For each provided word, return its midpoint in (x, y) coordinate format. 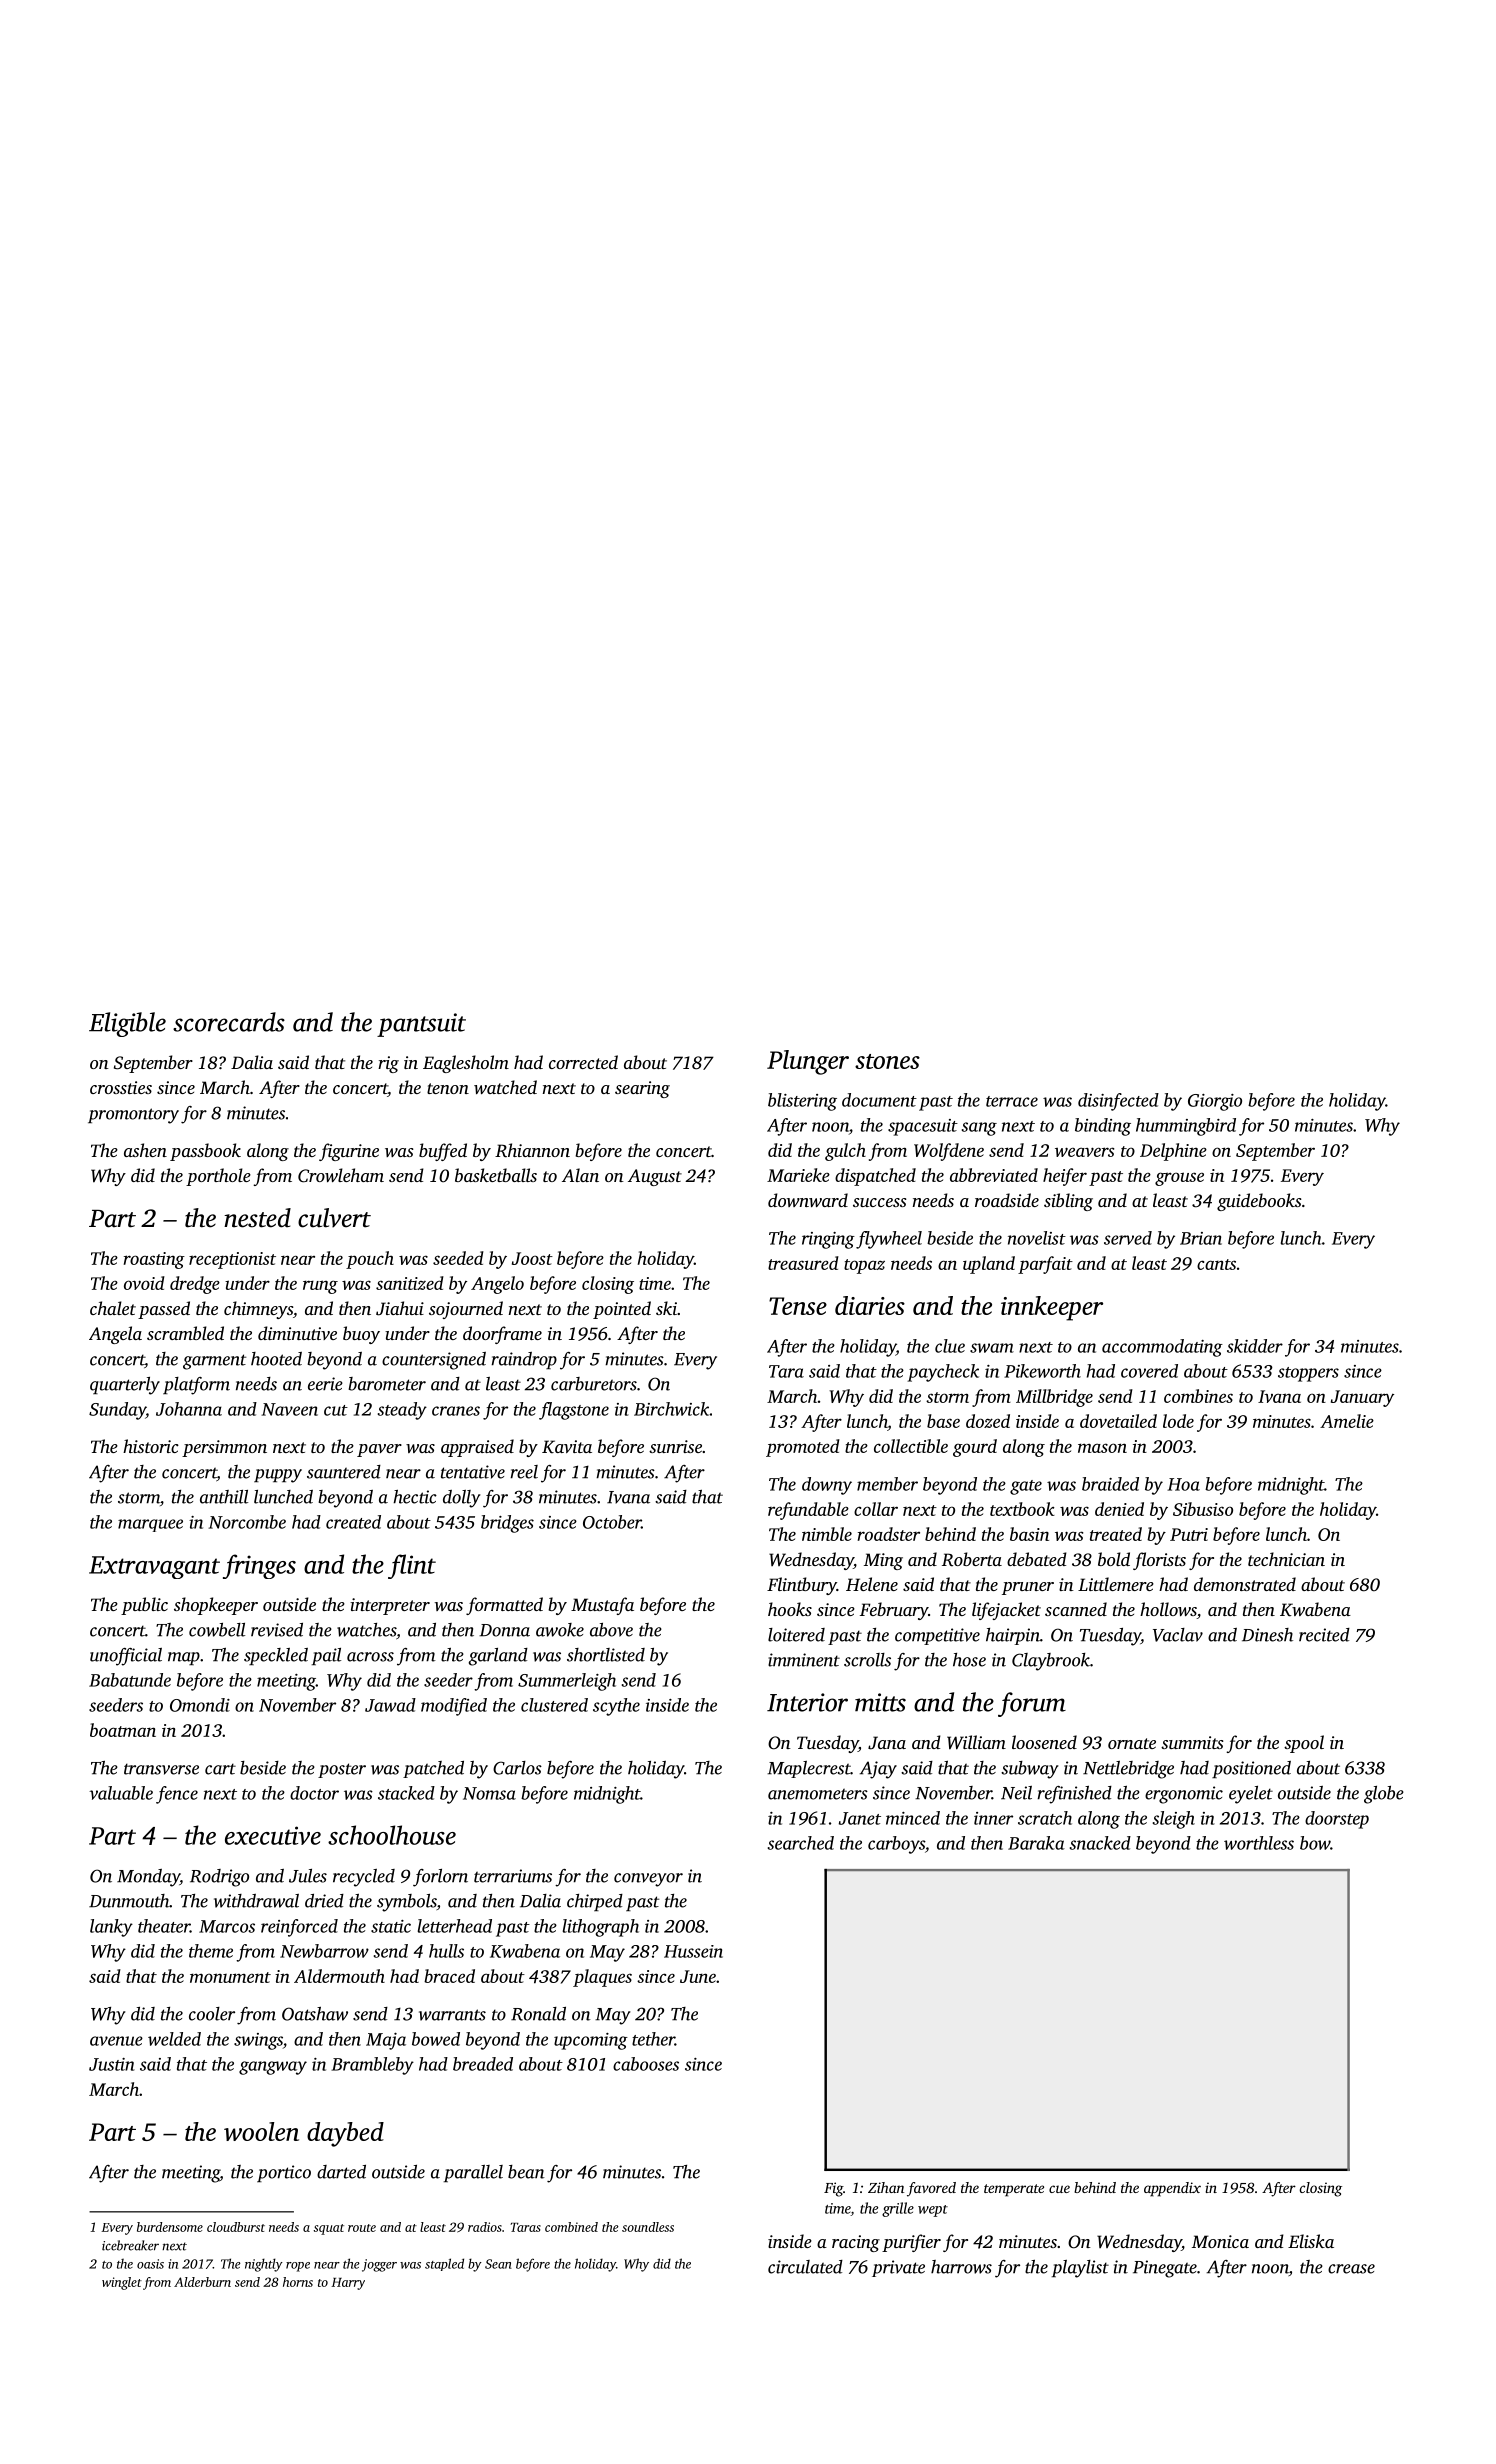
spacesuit (923, 1127)
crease (1351, 2269)
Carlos (517, 1768)
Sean (498, 2264)
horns (298, 2282)
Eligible (127, 1024)
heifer (1065, 1177)
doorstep (1337, 1820)
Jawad (390, 1705)
